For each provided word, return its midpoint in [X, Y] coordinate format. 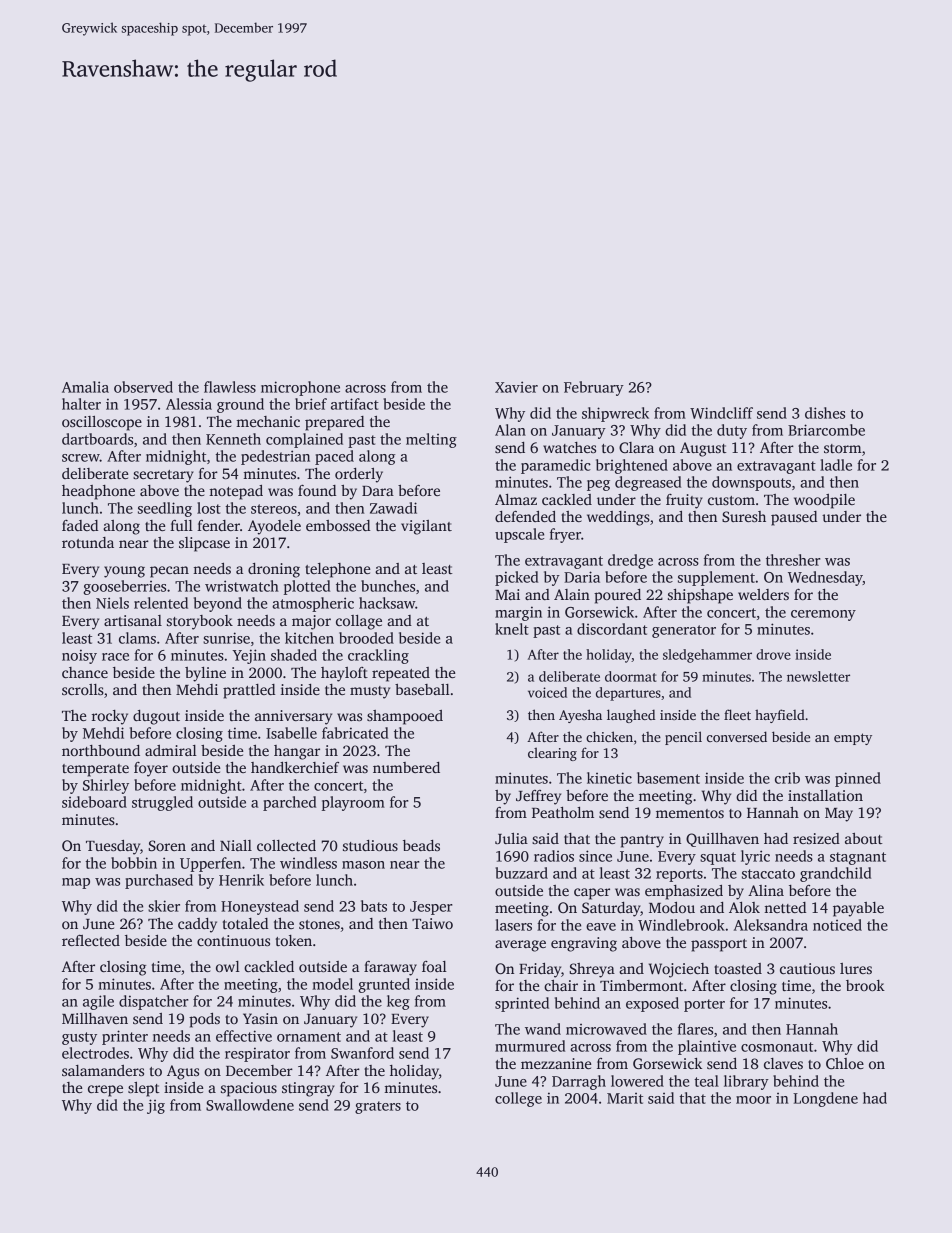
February [594, 388]
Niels [112, 603]
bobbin [134, 863]
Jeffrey [538, 797]
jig [156, 1106]
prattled [249, 691]
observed [143, 387]
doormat [631, 676]
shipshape [700, 596]
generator [684, 631]
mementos [690, 813]
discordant [612, 629]
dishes [825, 413]
